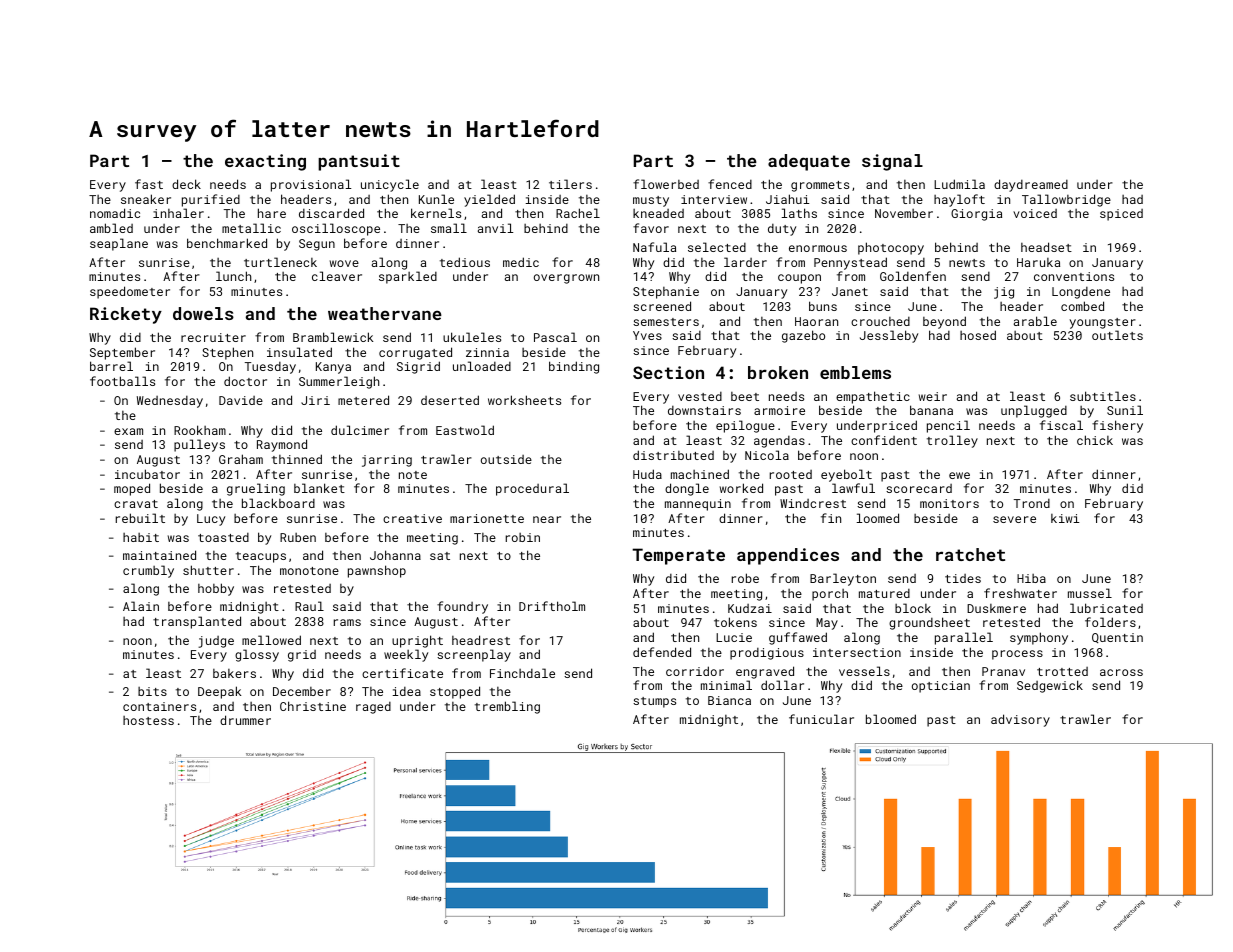  What do you see at coordinates (507, 707) in the screenshot?
I see `trembling` at bounding box center [507, 707].
